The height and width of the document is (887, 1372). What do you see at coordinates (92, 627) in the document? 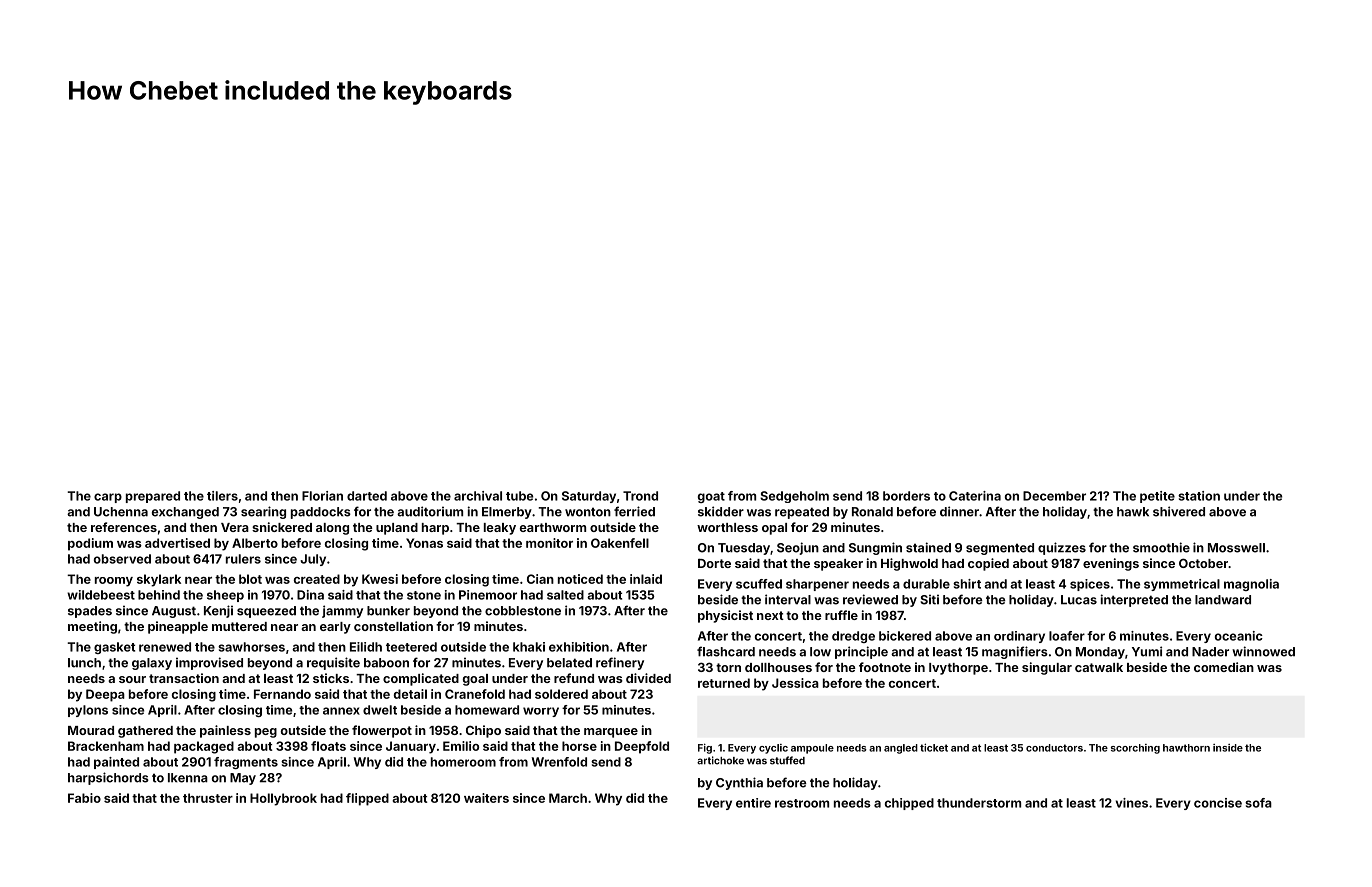
I see `meeting` at bounding box center [92, 627].
